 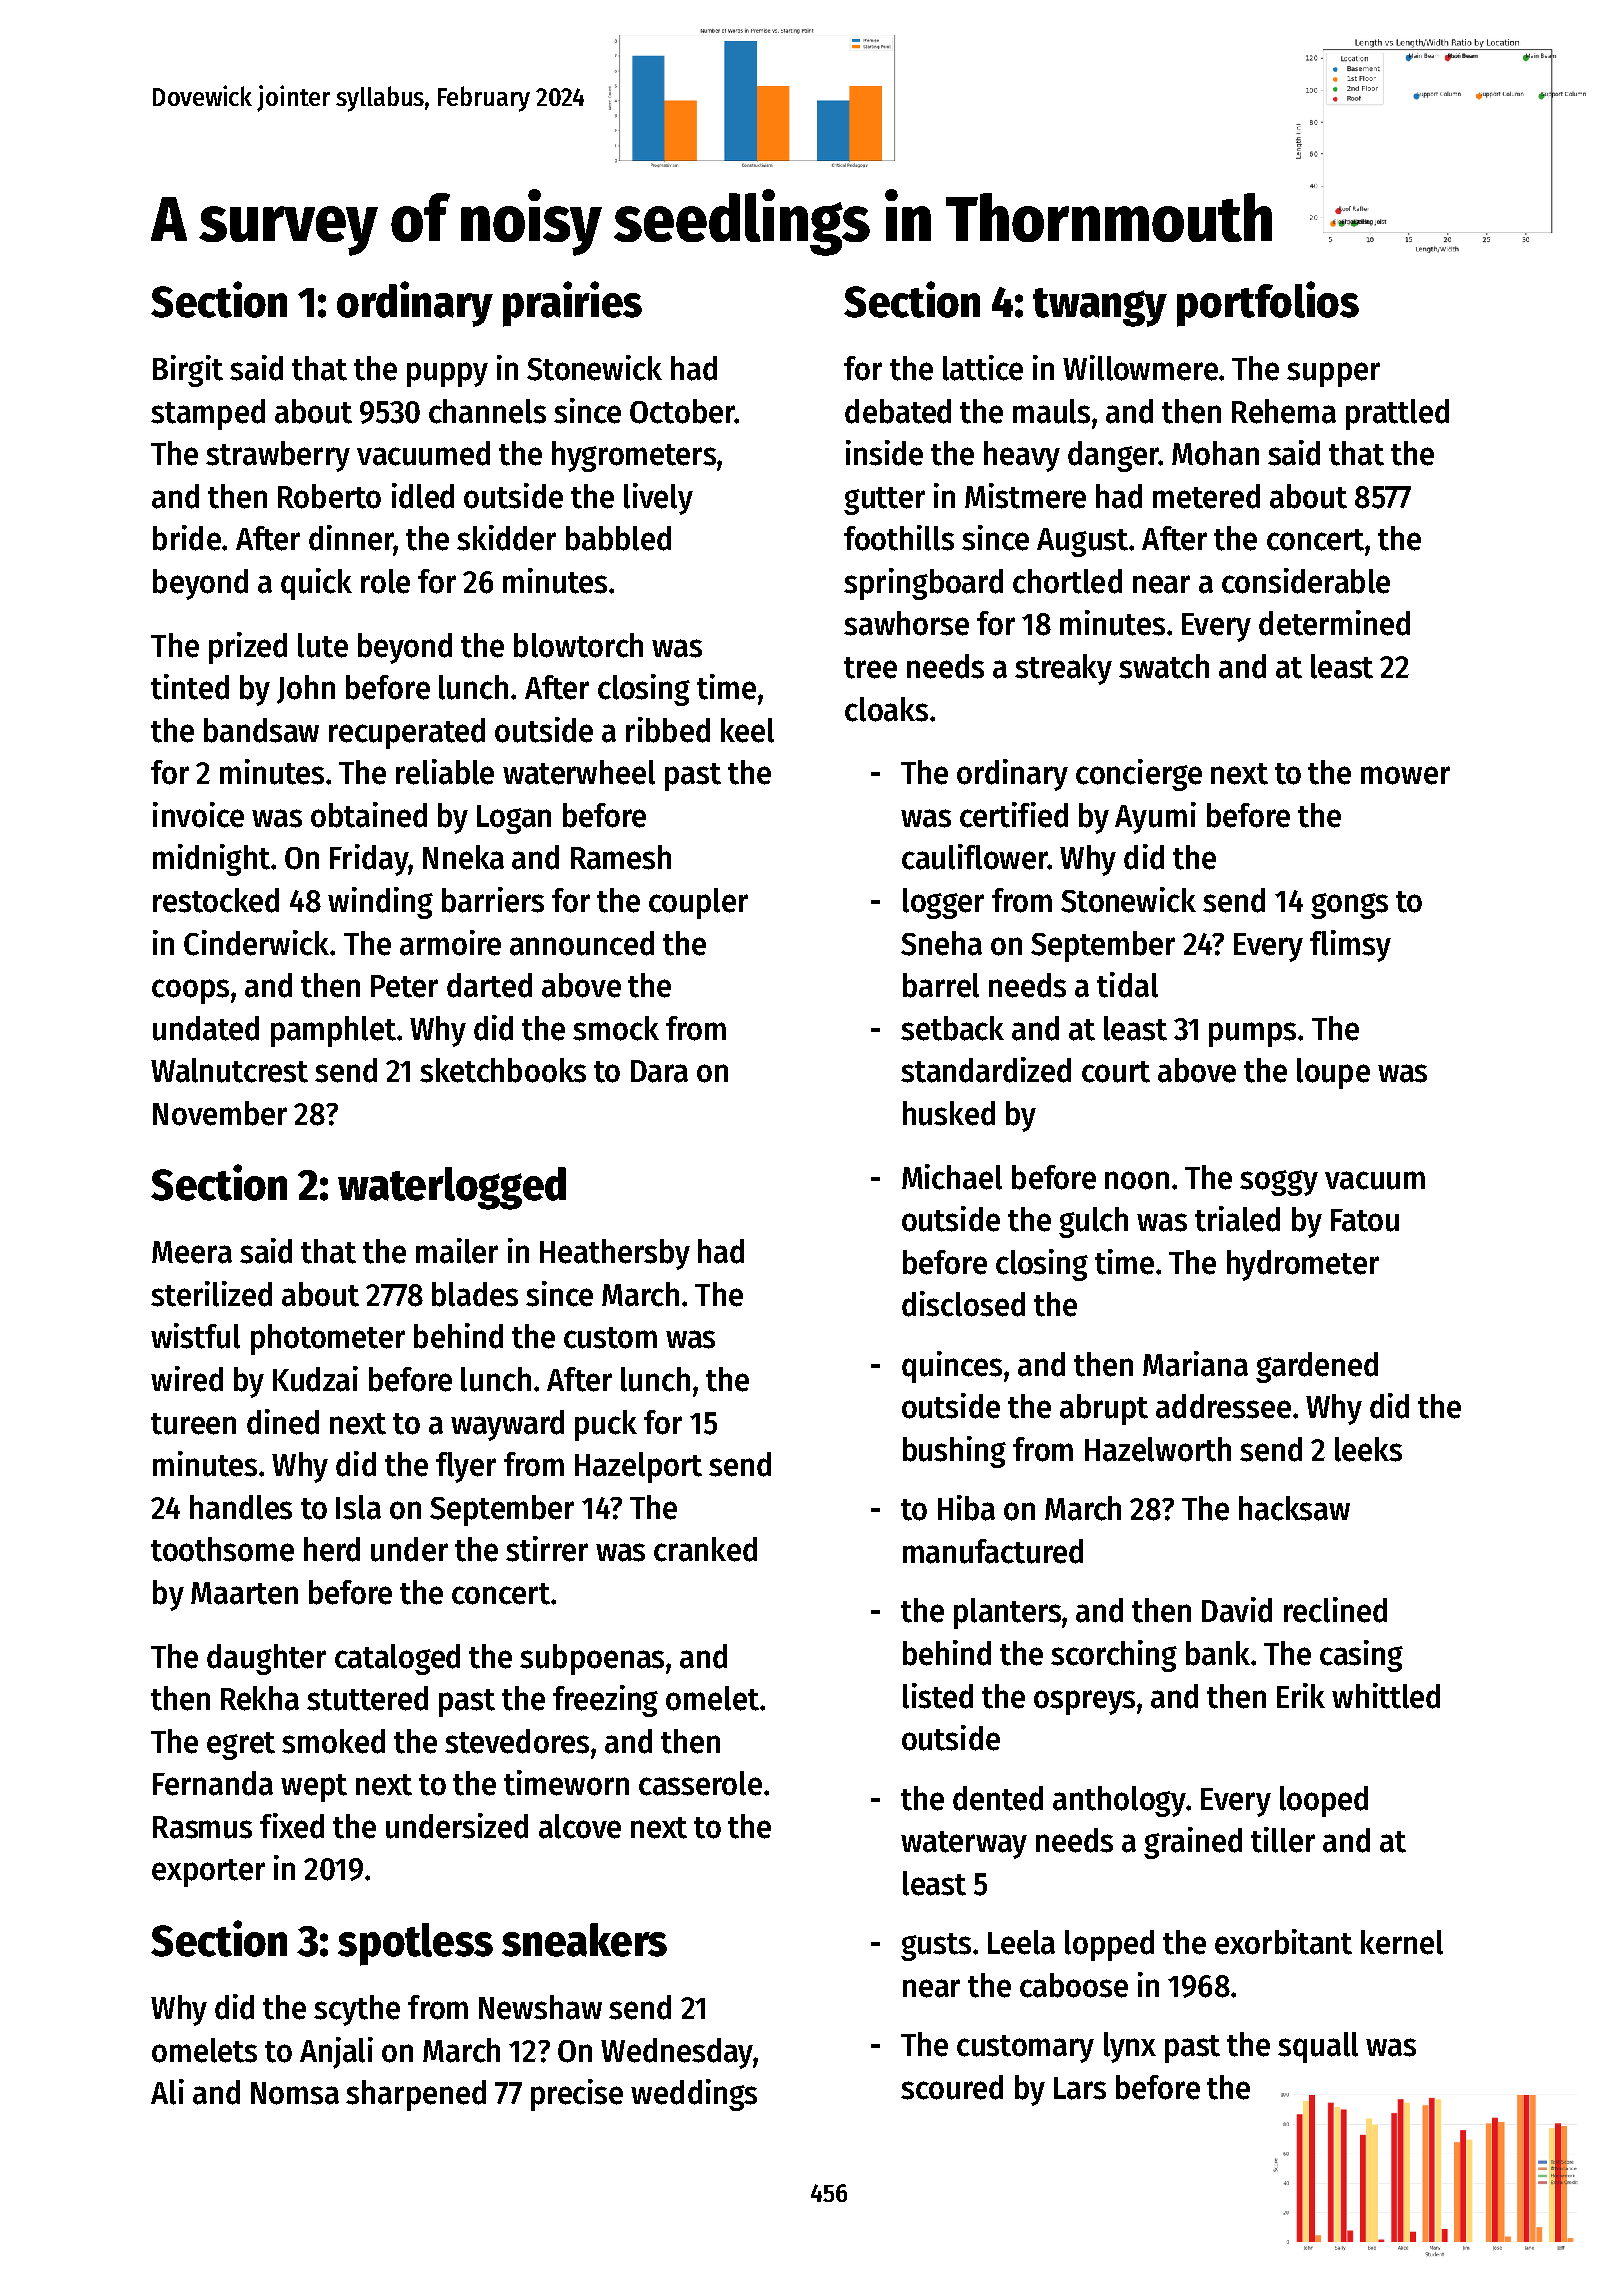 What do you see at coordinates (256, 943) in the page?
I see `Cinderwick` at bounding box center [256, 943].
